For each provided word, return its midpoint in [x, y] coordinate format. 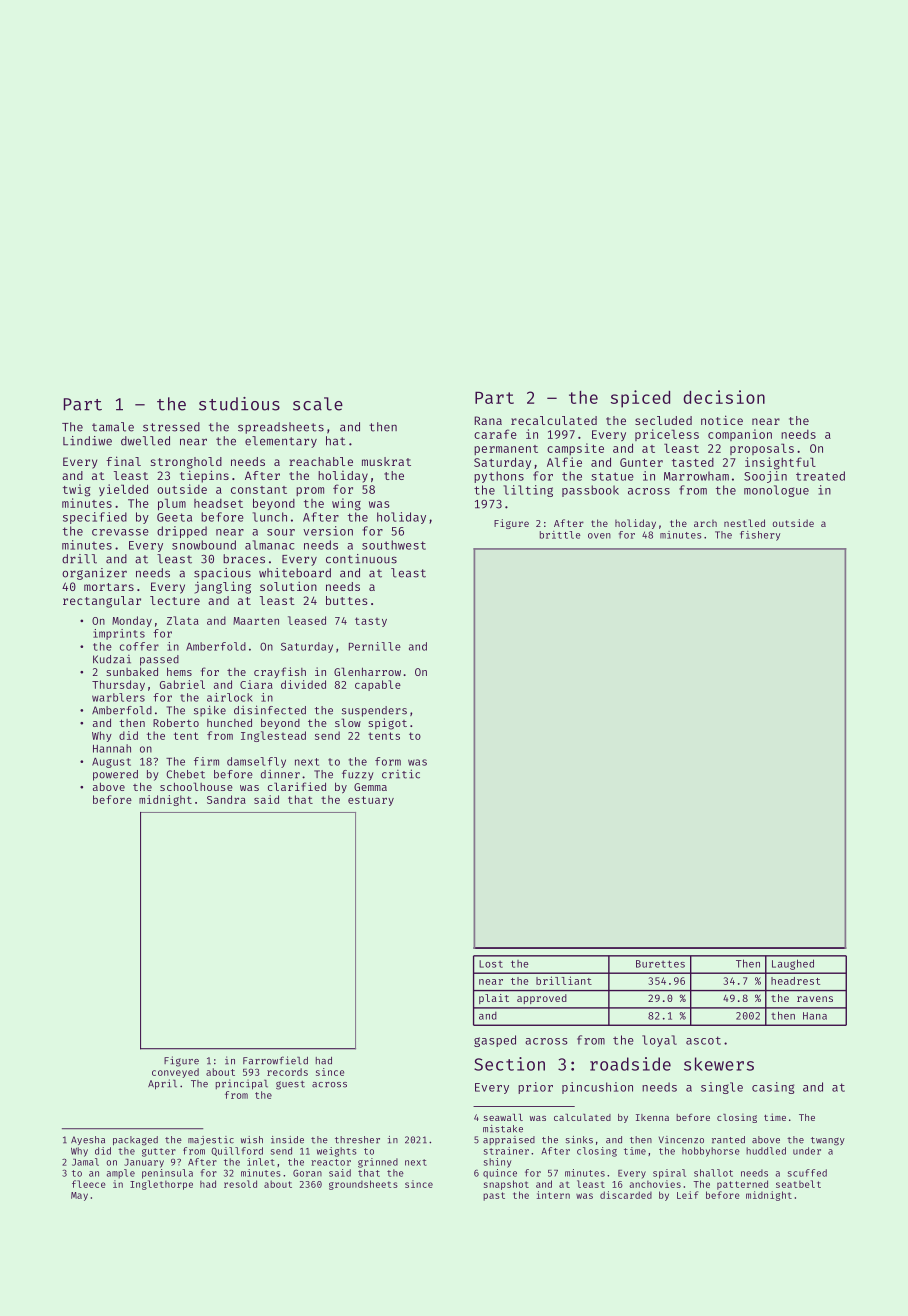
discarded [626, 1195]
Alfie [564, 462]
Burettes [660, 964]
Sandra [226, 799]
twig [77, 490]
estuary [371, 801]
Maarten [256, 621]
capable [378, 685]
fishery [760, 536]
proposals [762, 449]
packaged [135, 1141]
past [494, 1196]
